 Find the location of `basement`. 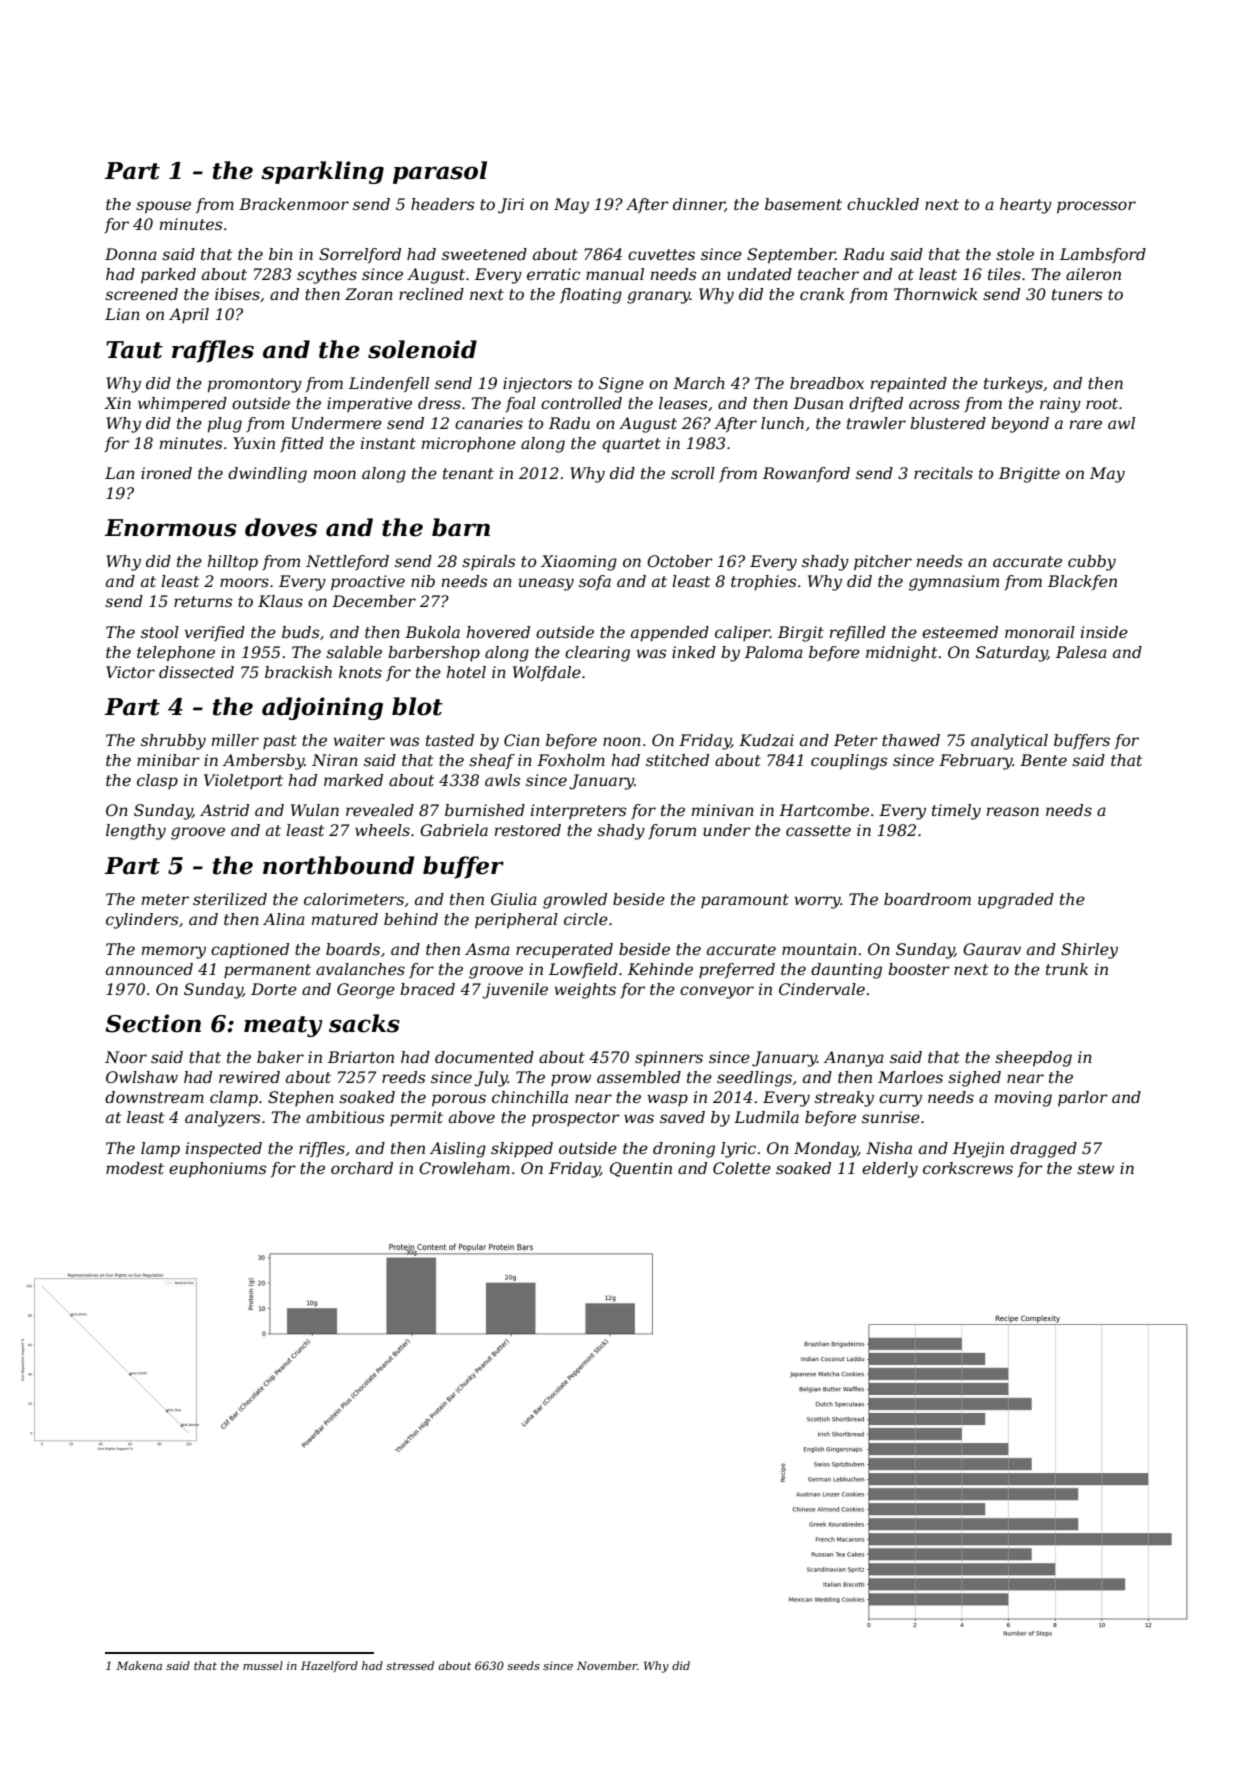

basement is located at coordinates (803, 204).
